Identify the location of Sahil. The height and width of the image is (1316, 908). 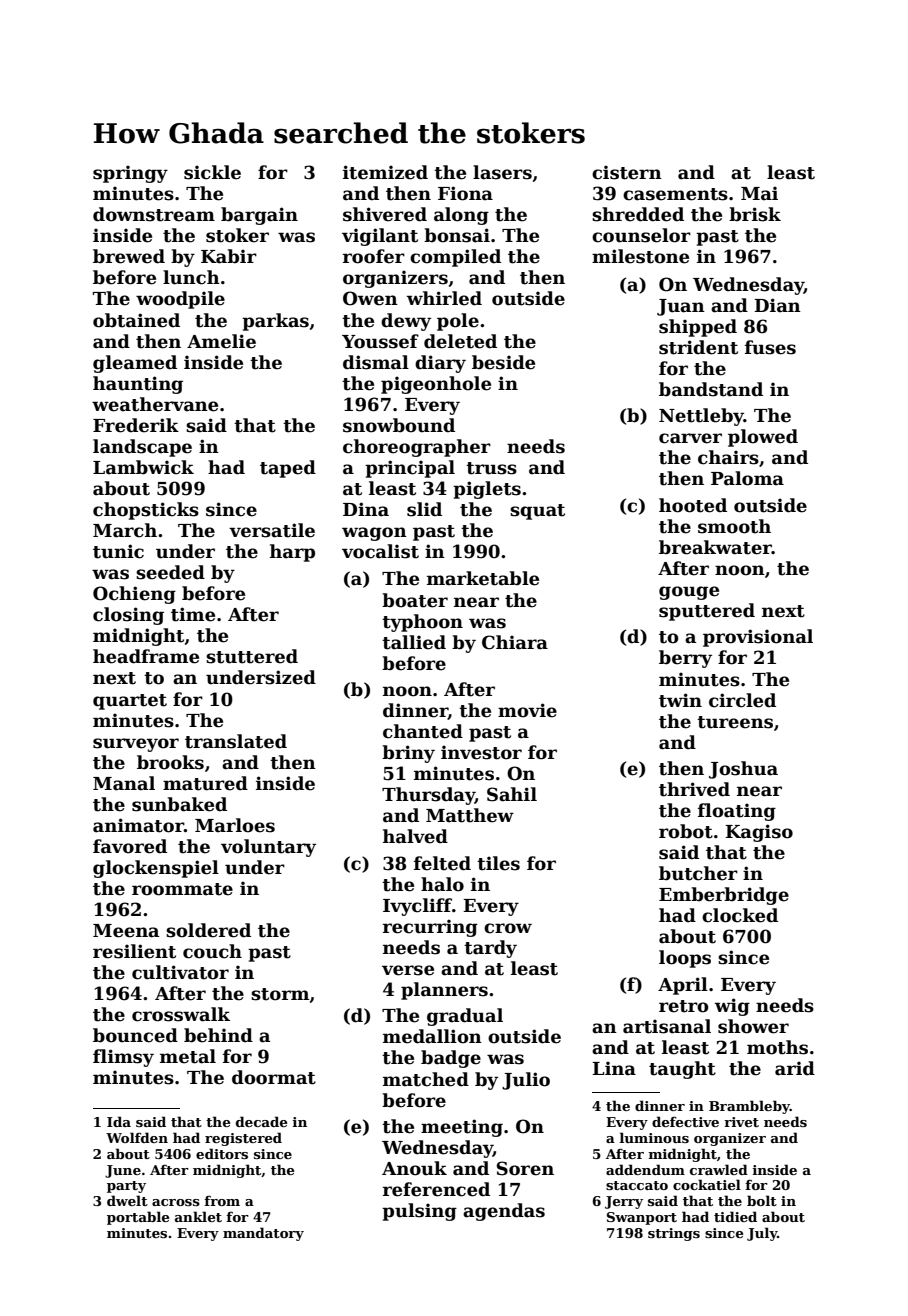
(512, 794).
